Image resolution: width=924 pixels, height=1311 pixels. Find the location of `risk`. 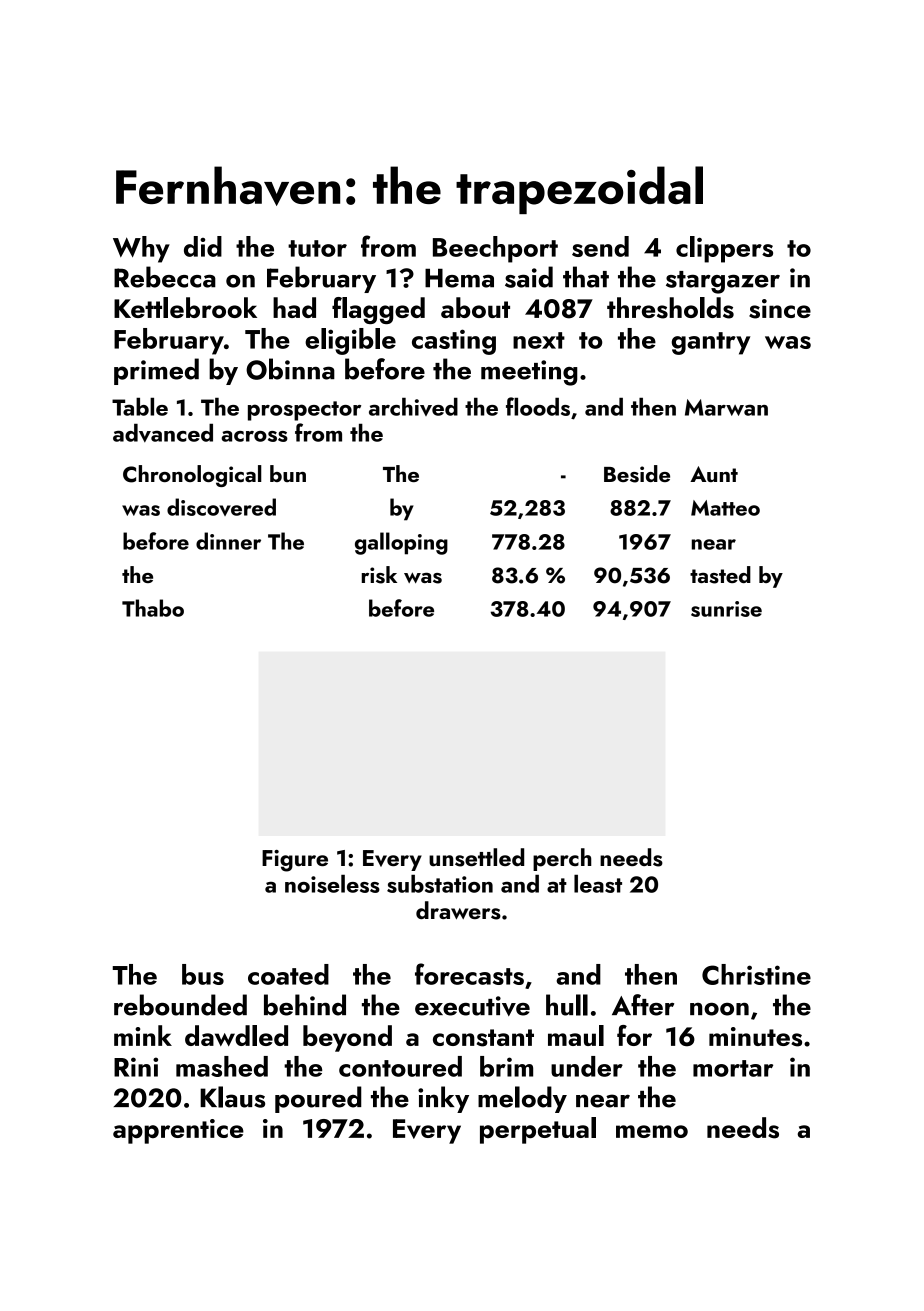

risk is located at coordinates (379, 575).
